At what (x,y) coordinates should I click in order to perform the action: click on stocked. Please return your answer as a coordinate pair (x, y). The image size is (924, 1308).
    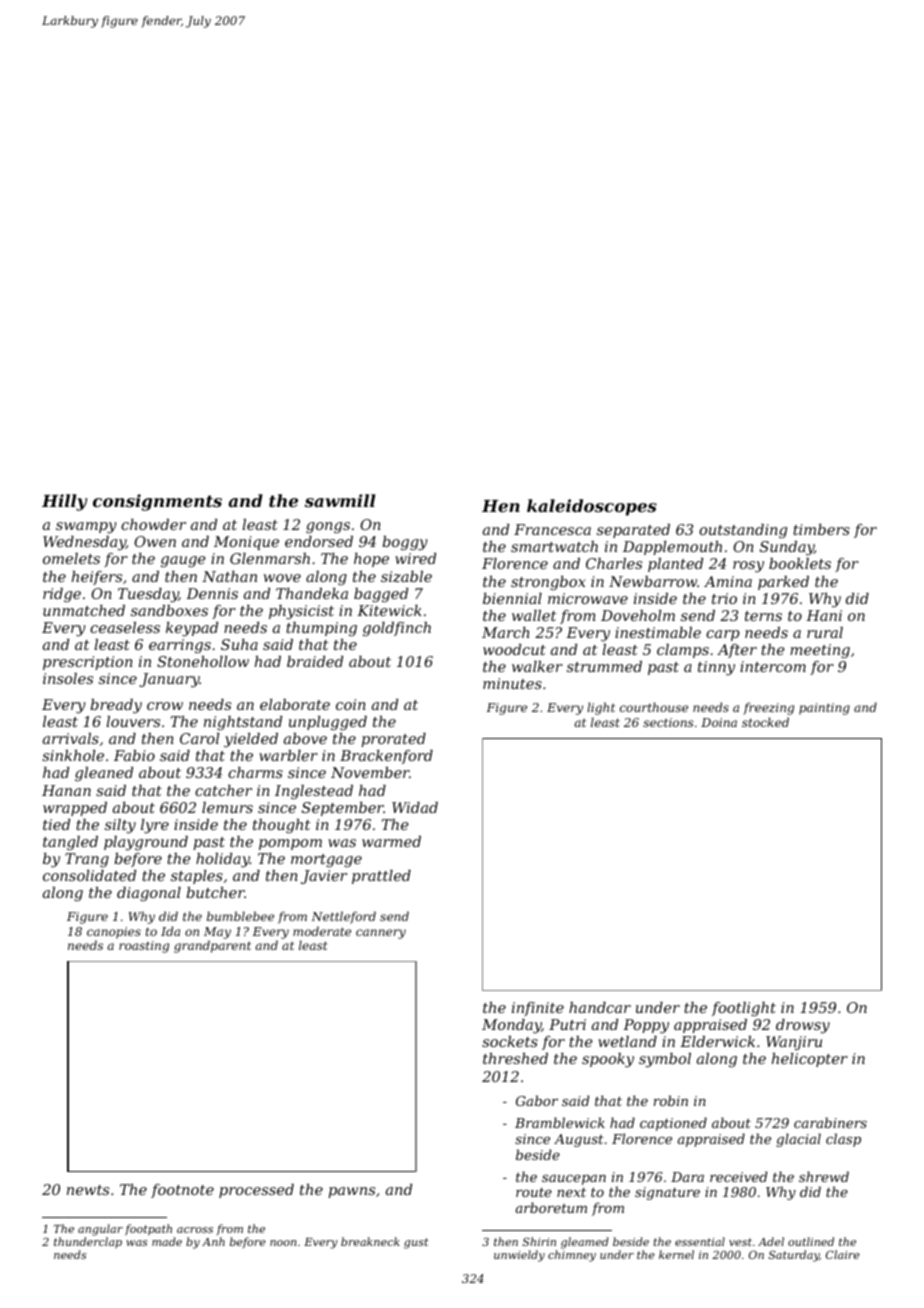
    Looking at the image, I should click on (765, 722).
